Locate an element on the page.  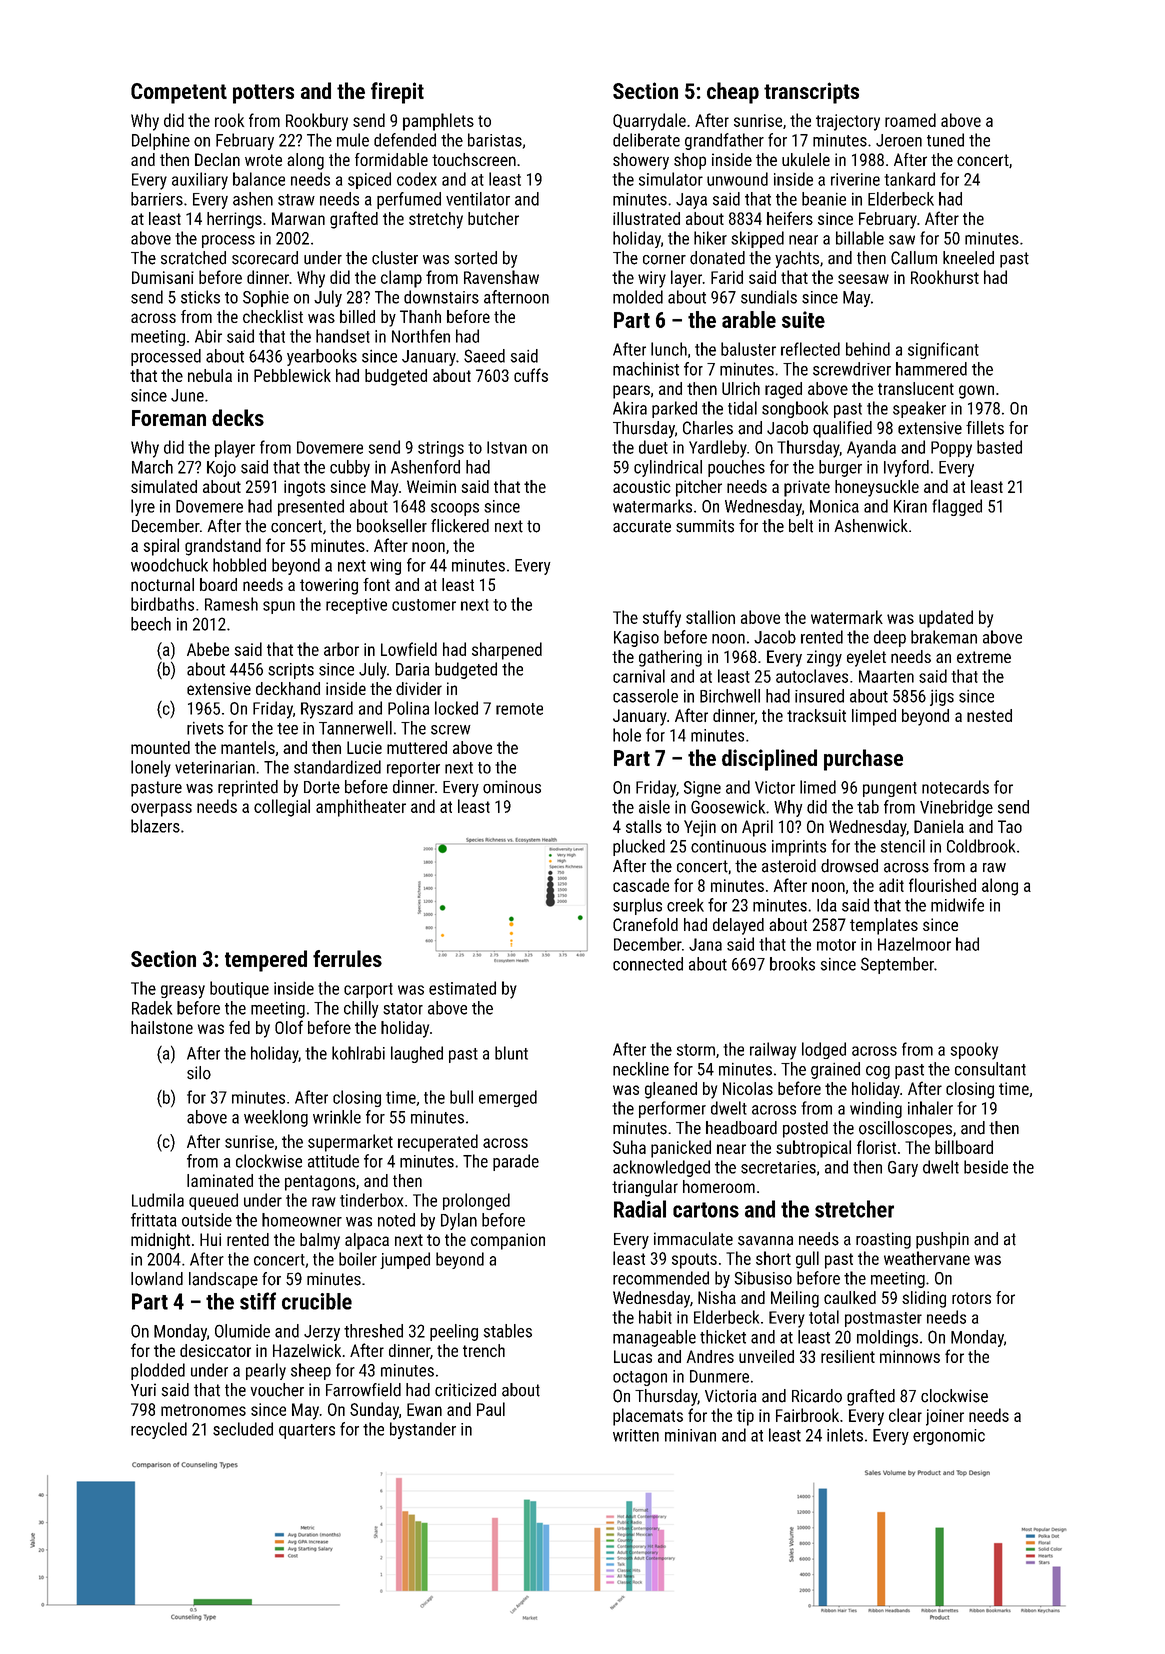
surplus is located at coordinates (637, 906).
